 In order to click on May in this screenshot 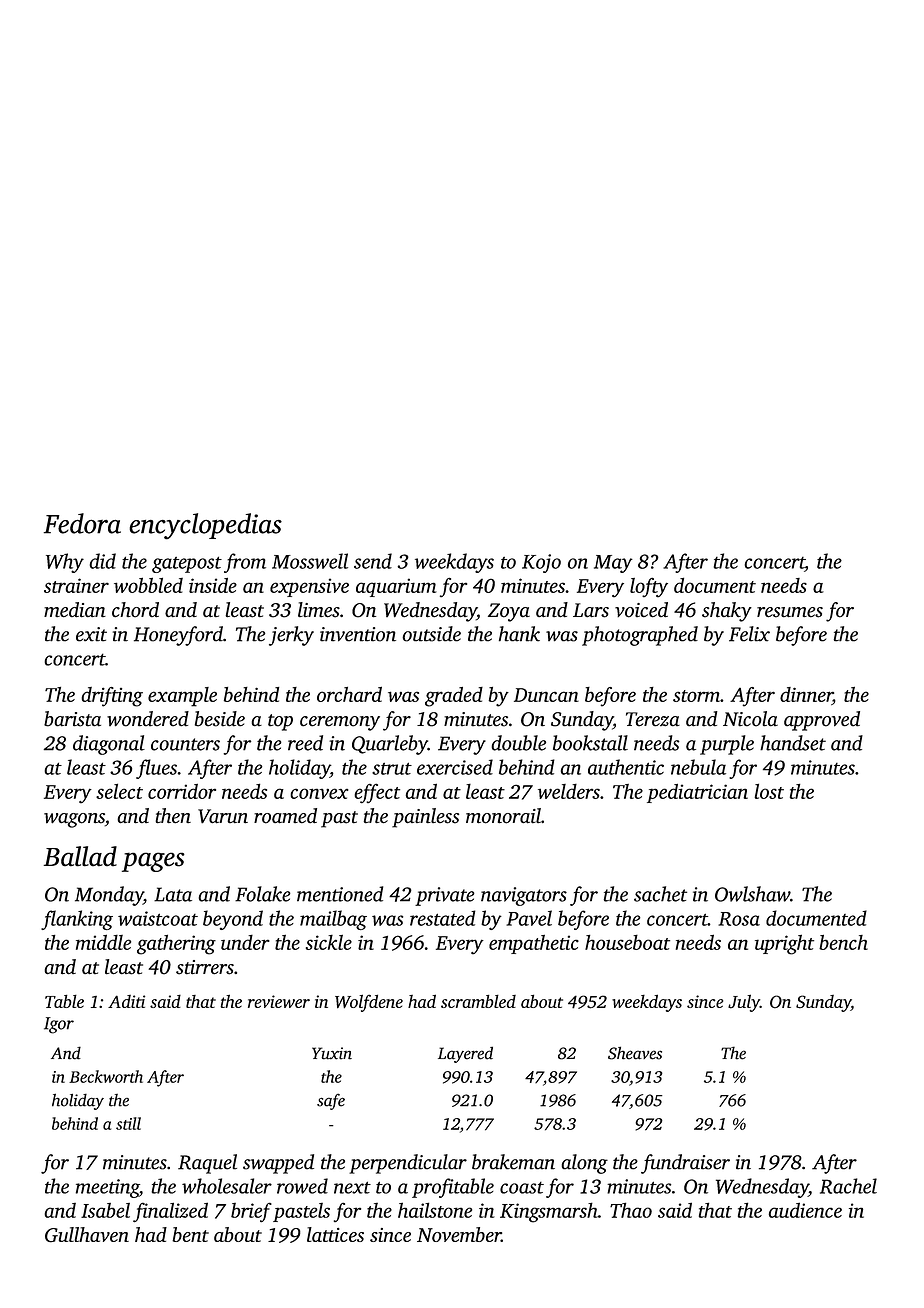, I will do `click(613, 564)`.
